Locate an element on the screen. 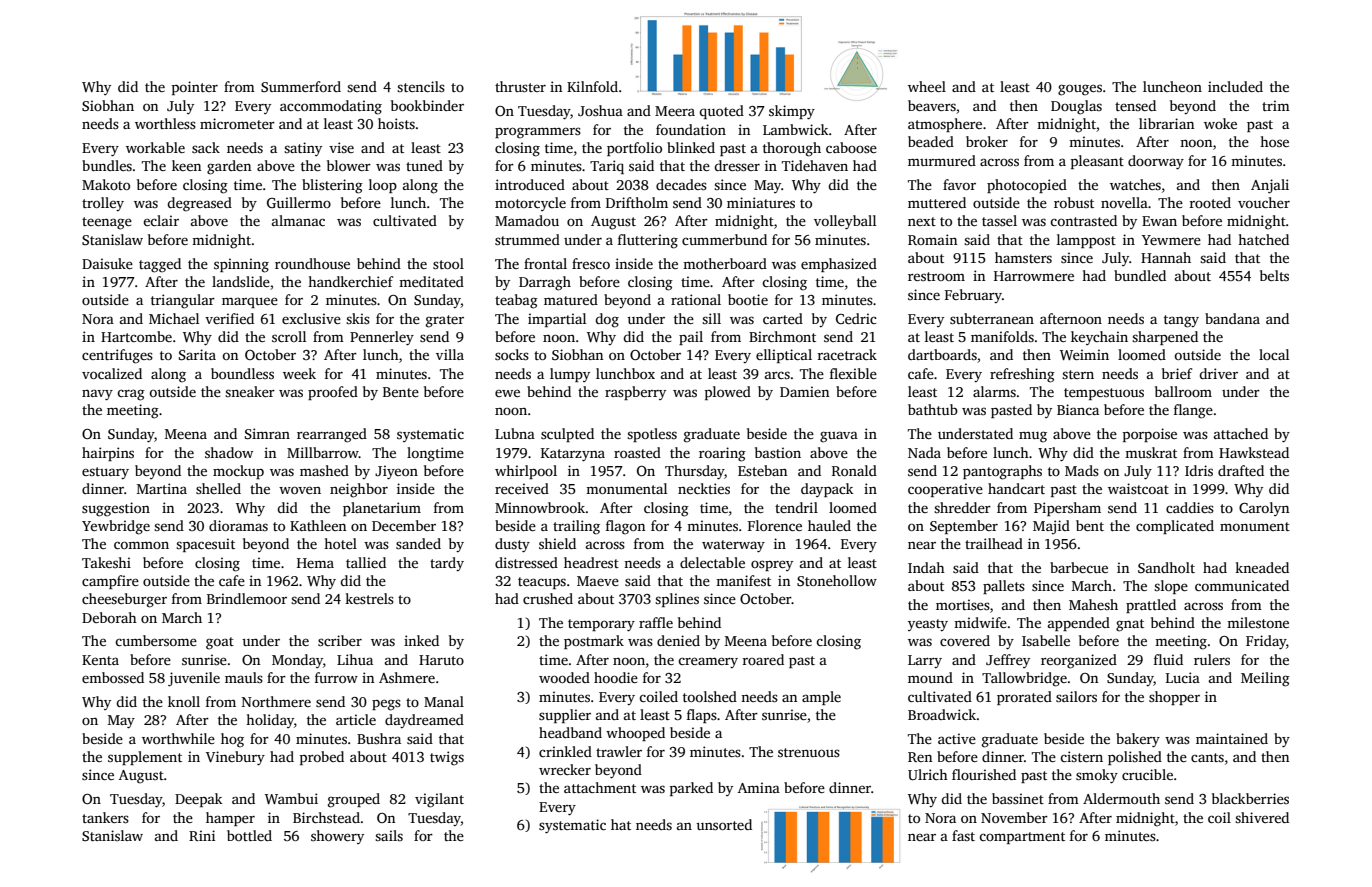 The width and height of the screenshot is (1372, 887). Deepak is located at coordinates (198, 800).
